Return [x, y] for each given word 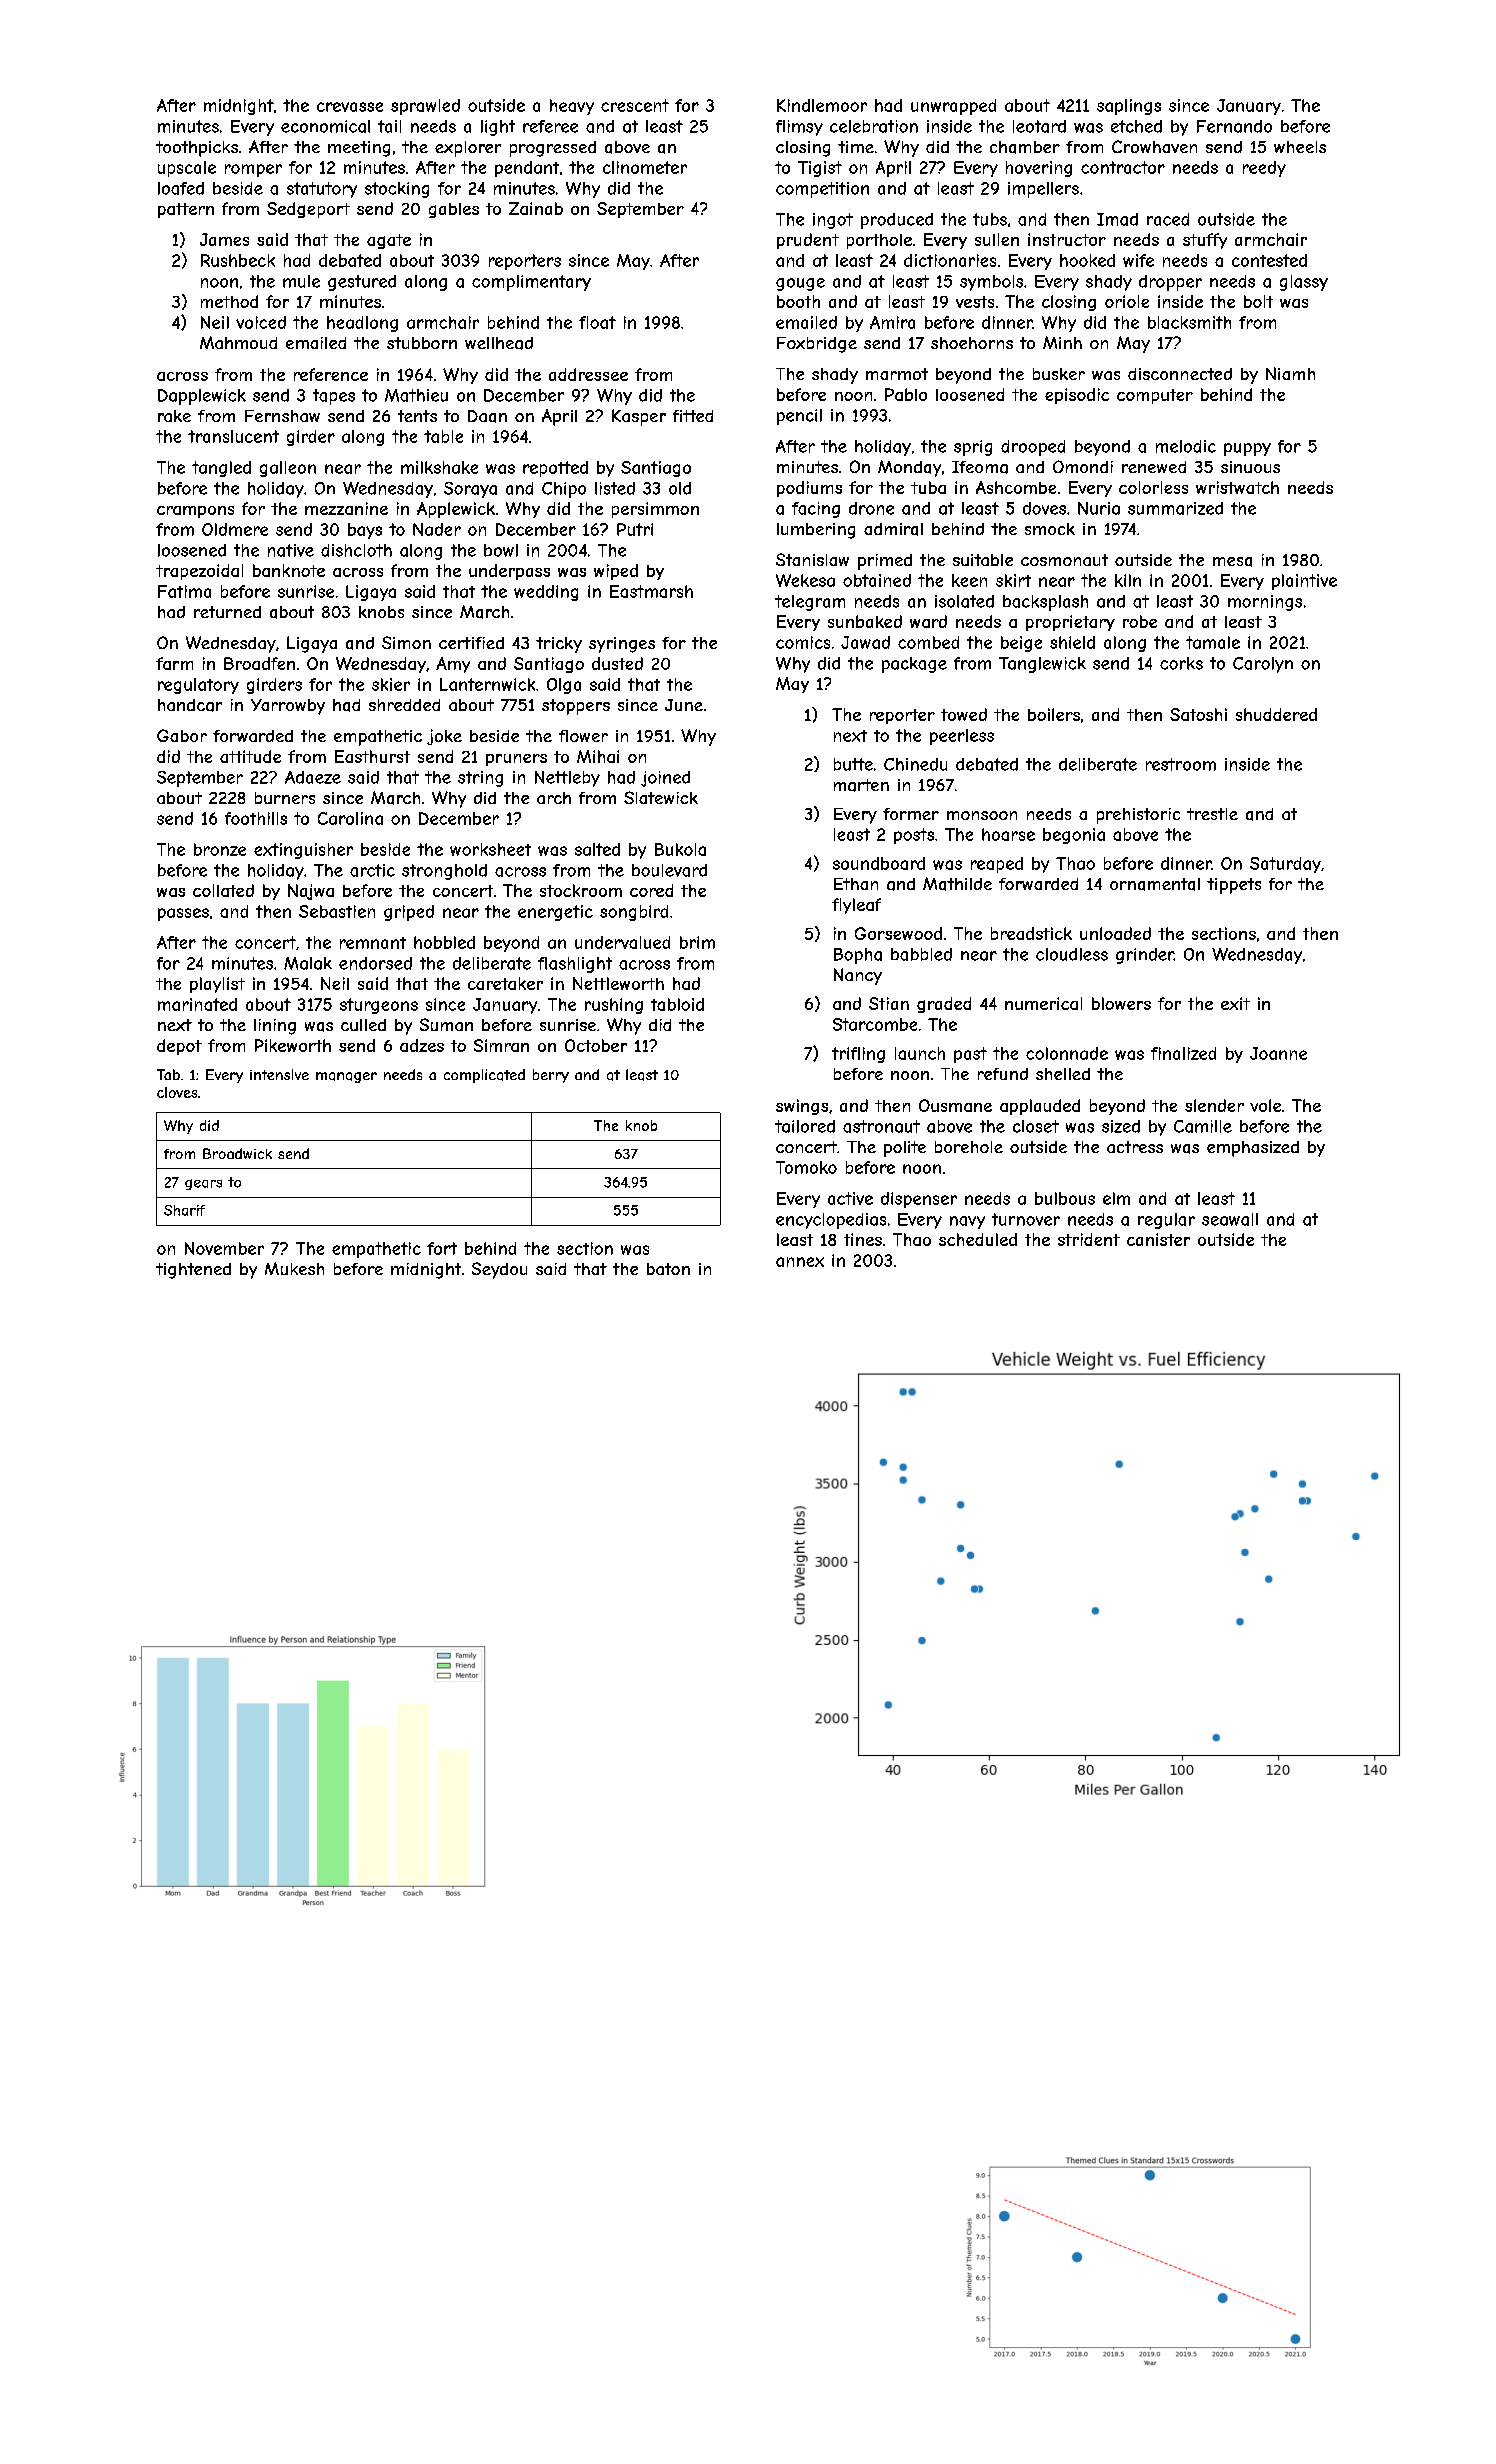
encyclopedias [831, 1221]
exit [1235, 1003]
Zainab [536, 208]
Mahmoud [238, 342]
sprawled [425, 107]
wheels [1300, 147]
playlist [217, 985]
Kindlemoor [822, 105]
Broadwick [237, 1153]
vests [975, 302]
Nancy [858, 976]
